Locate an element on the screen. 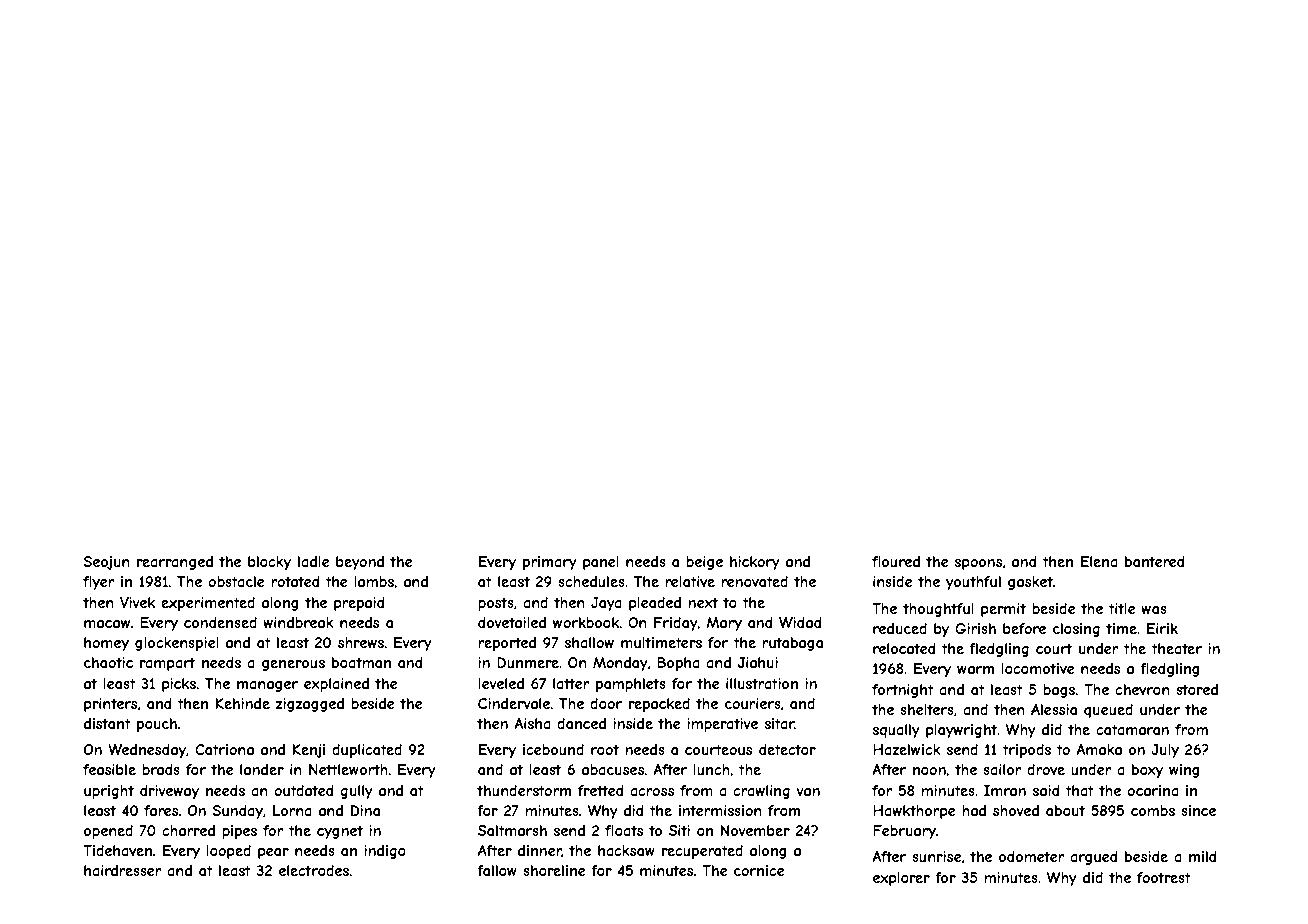 Image resolution: width=1308 pixels, height=924 pixels. electrodes is located at coordinates (314, 870).
